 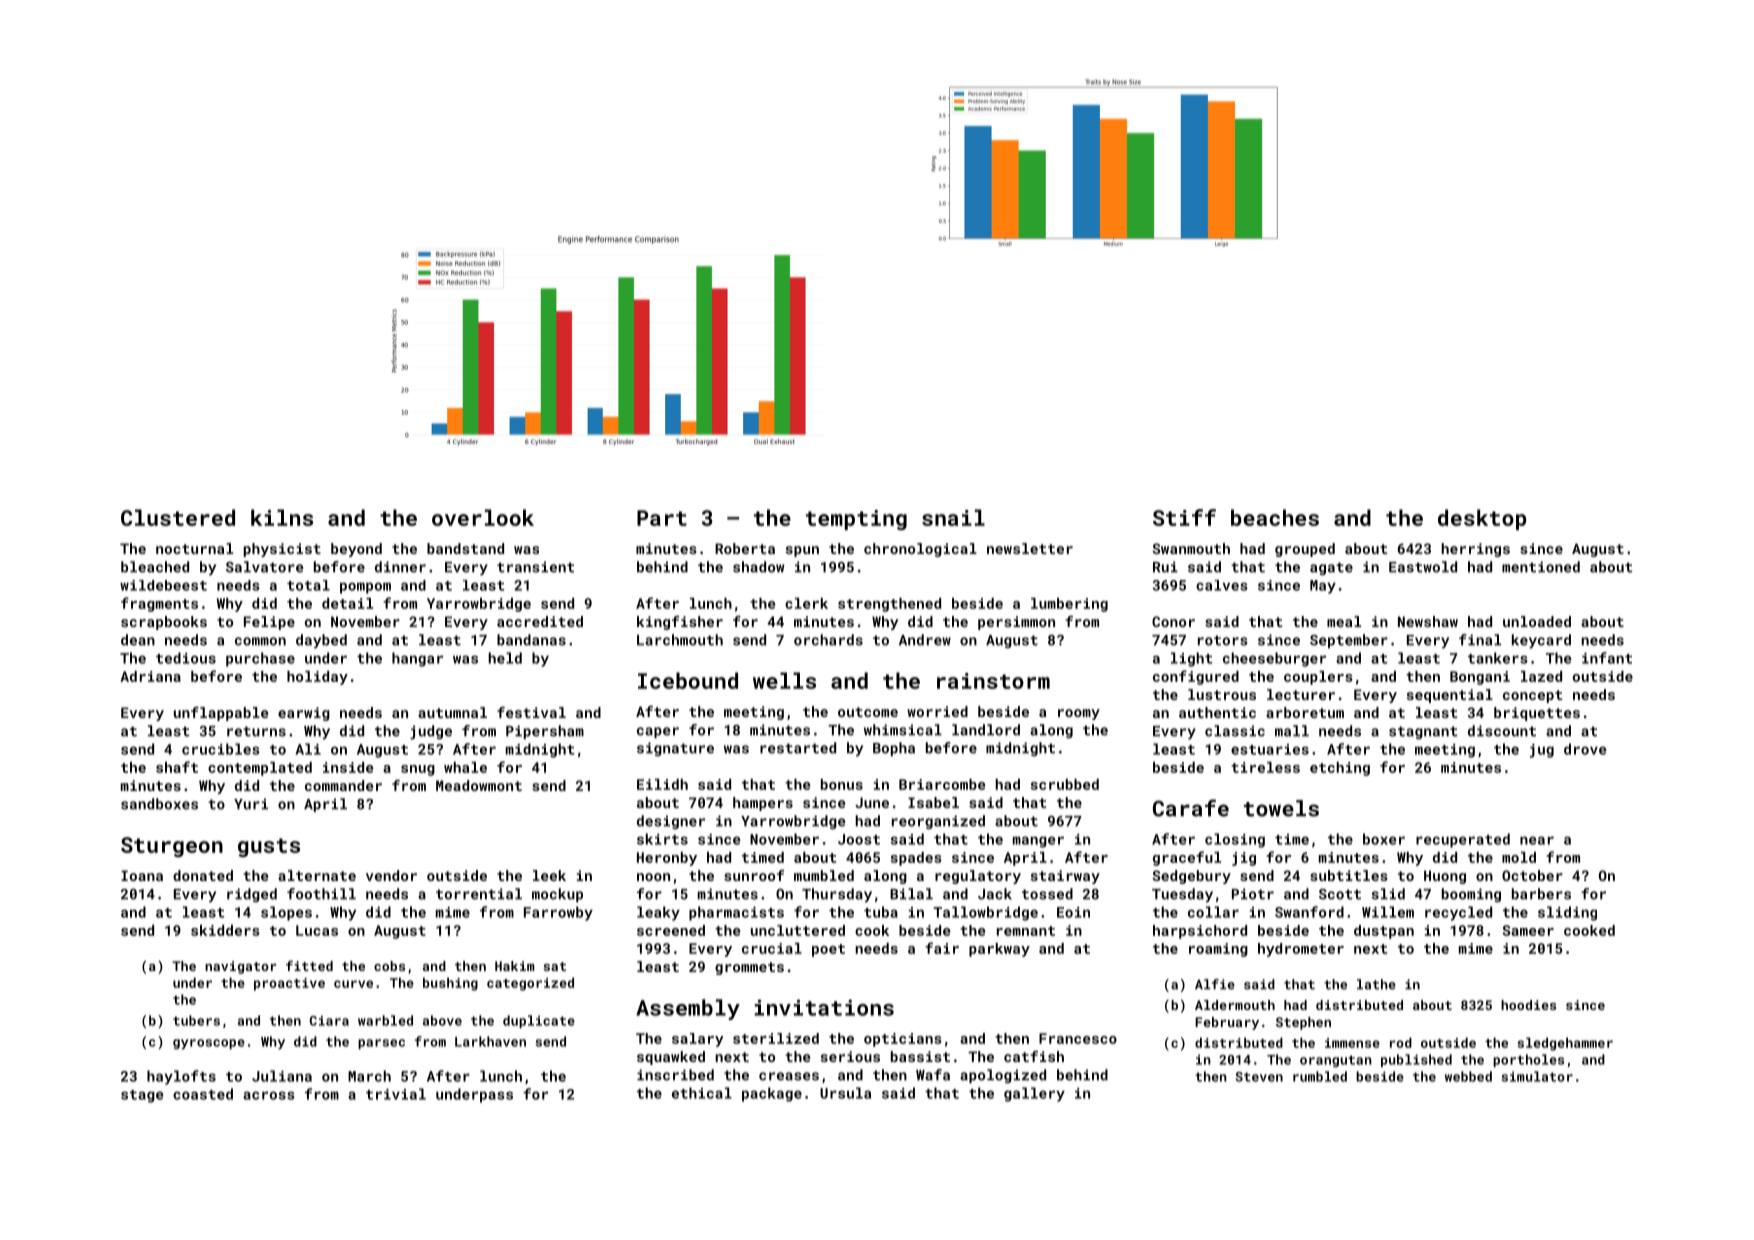 What do you see at coordinates (798, 748) in the screenshot?
I see `restarted` at bounding box center [798, 748].
